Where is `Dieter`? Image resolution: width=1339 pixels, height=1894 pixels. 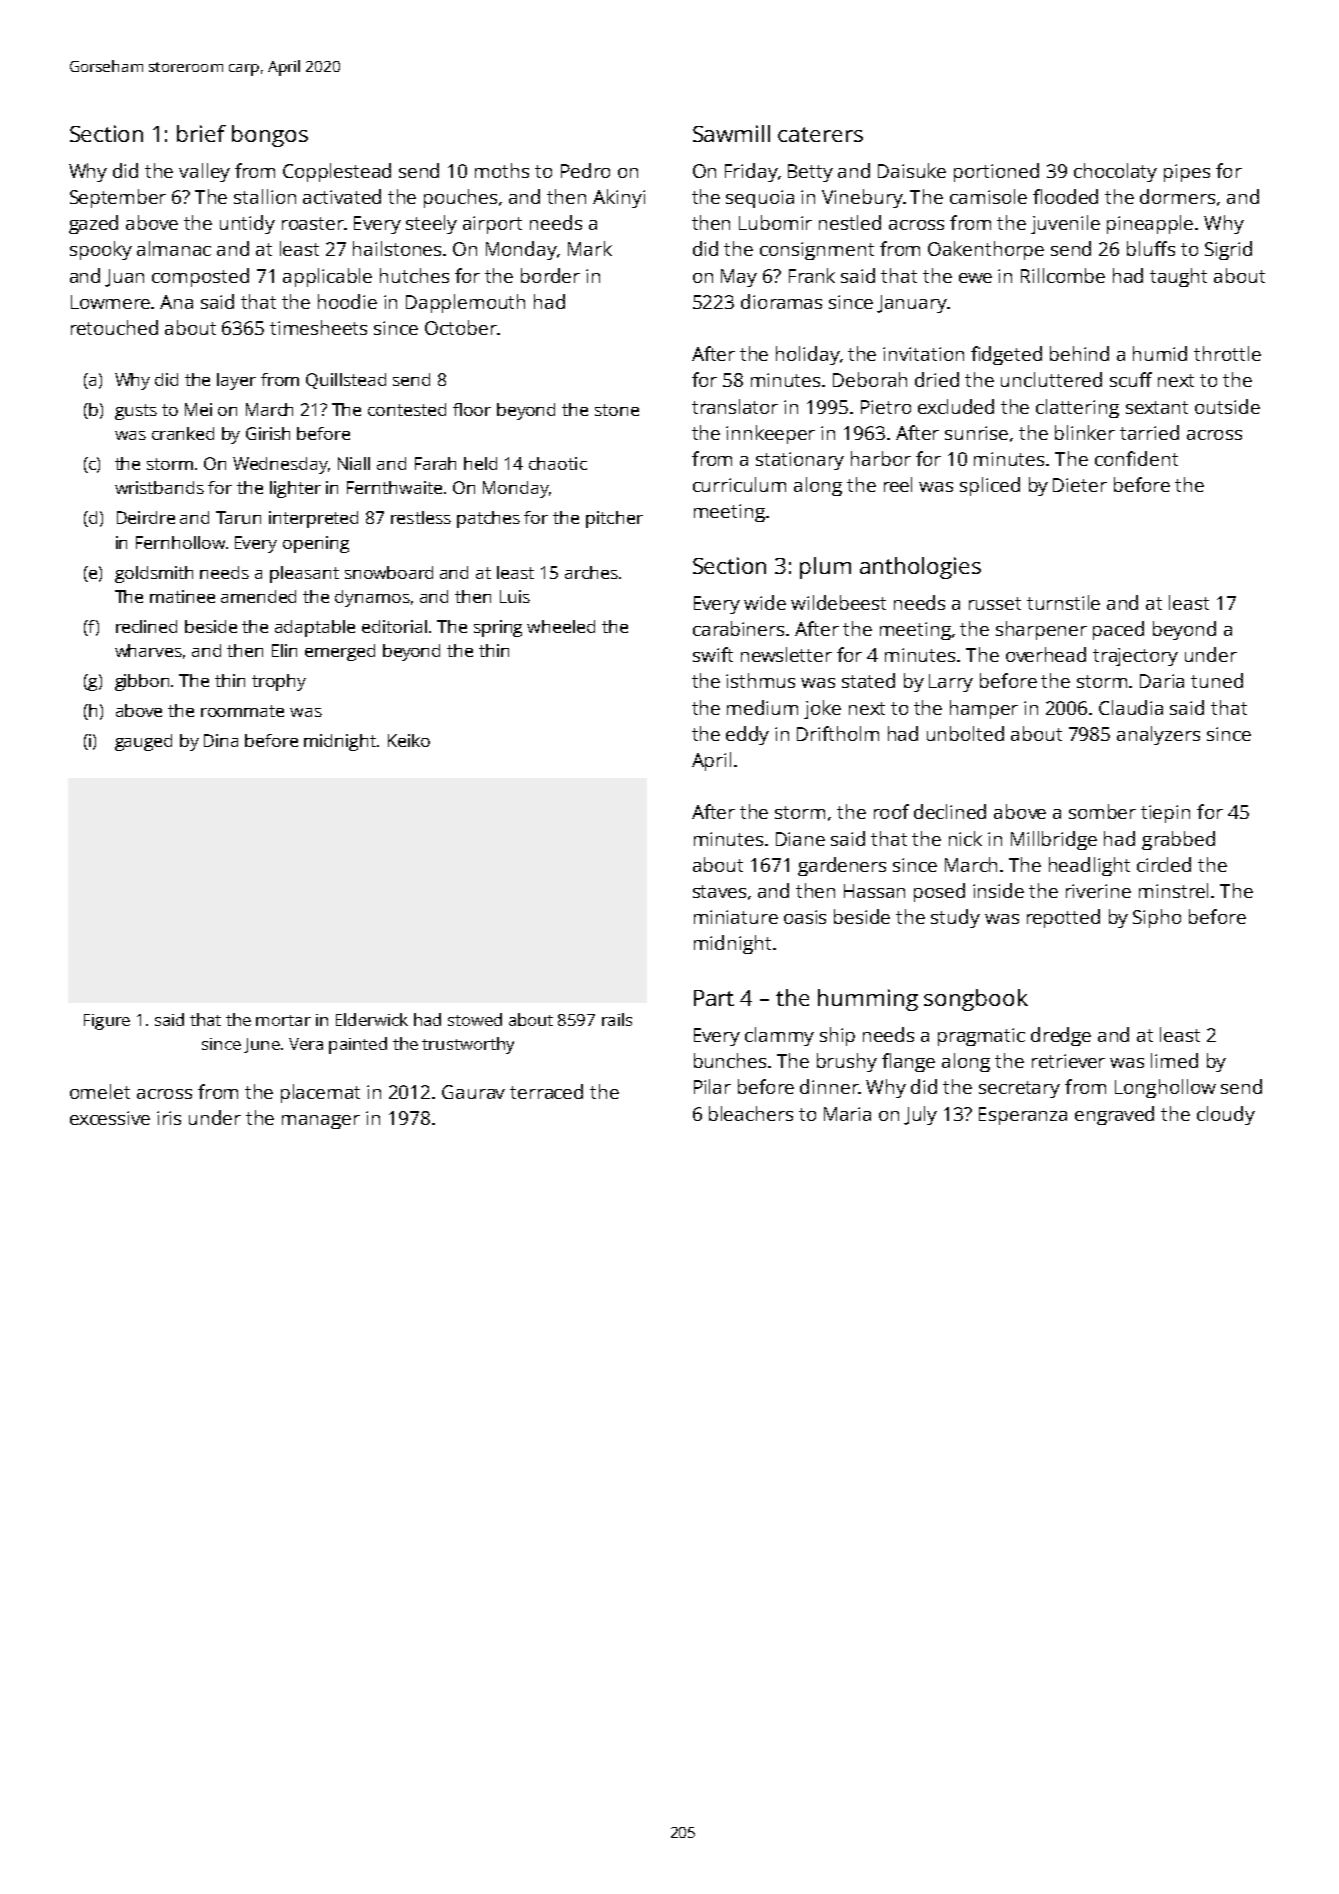
Dieter is located at coordinates (1080, 485).
